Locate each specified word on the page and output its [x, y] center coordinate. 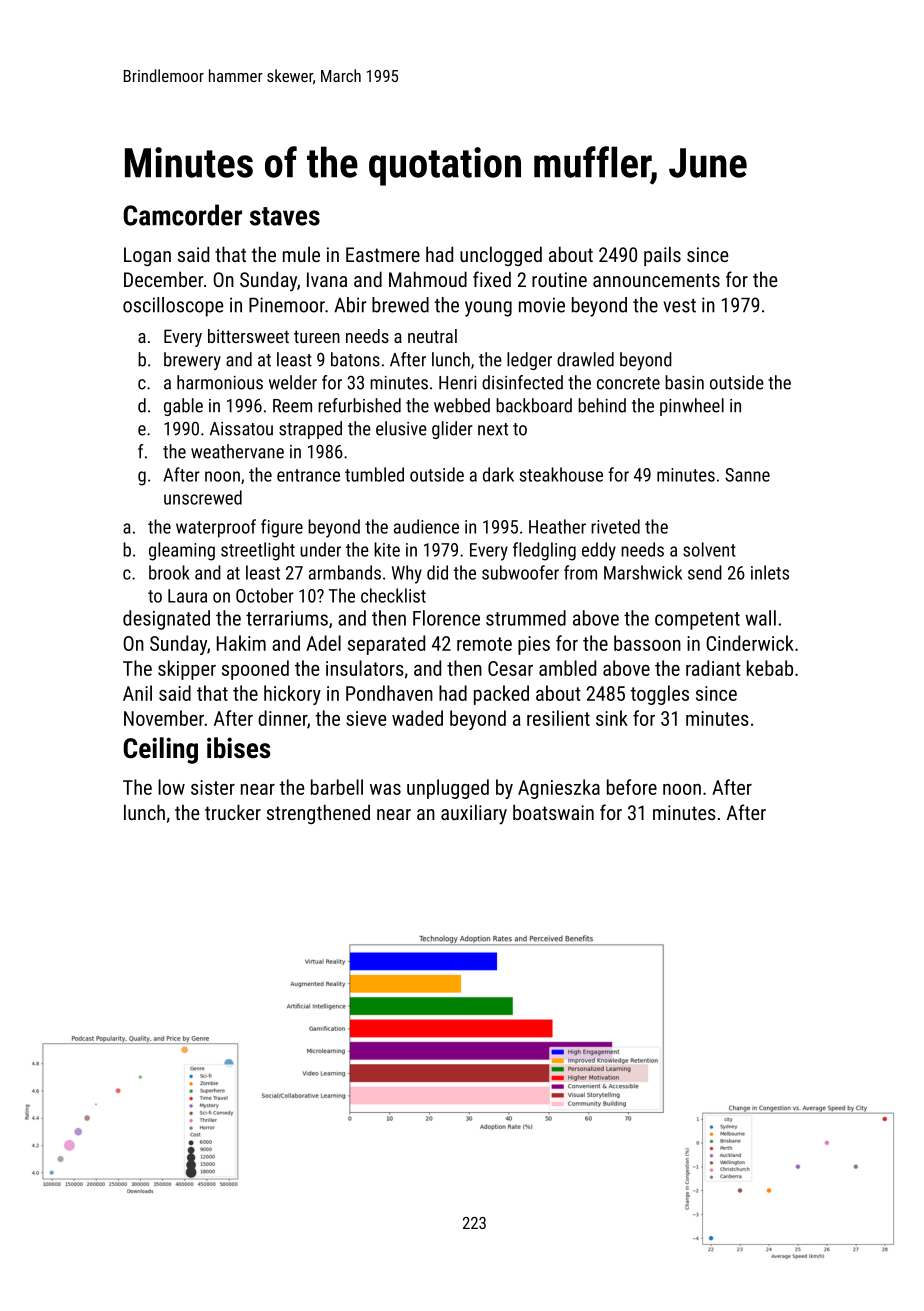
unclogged [501, 256]
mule [301, 254]
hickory [292, 695]
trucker [233, 812]
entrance [308, 475]
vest [680, 306]
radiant [713, 668]
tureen [317, 336]
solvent [709, 549]
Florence [446, 618]
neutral [432, 336]
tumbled [374, 474]
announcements [656, 280]
